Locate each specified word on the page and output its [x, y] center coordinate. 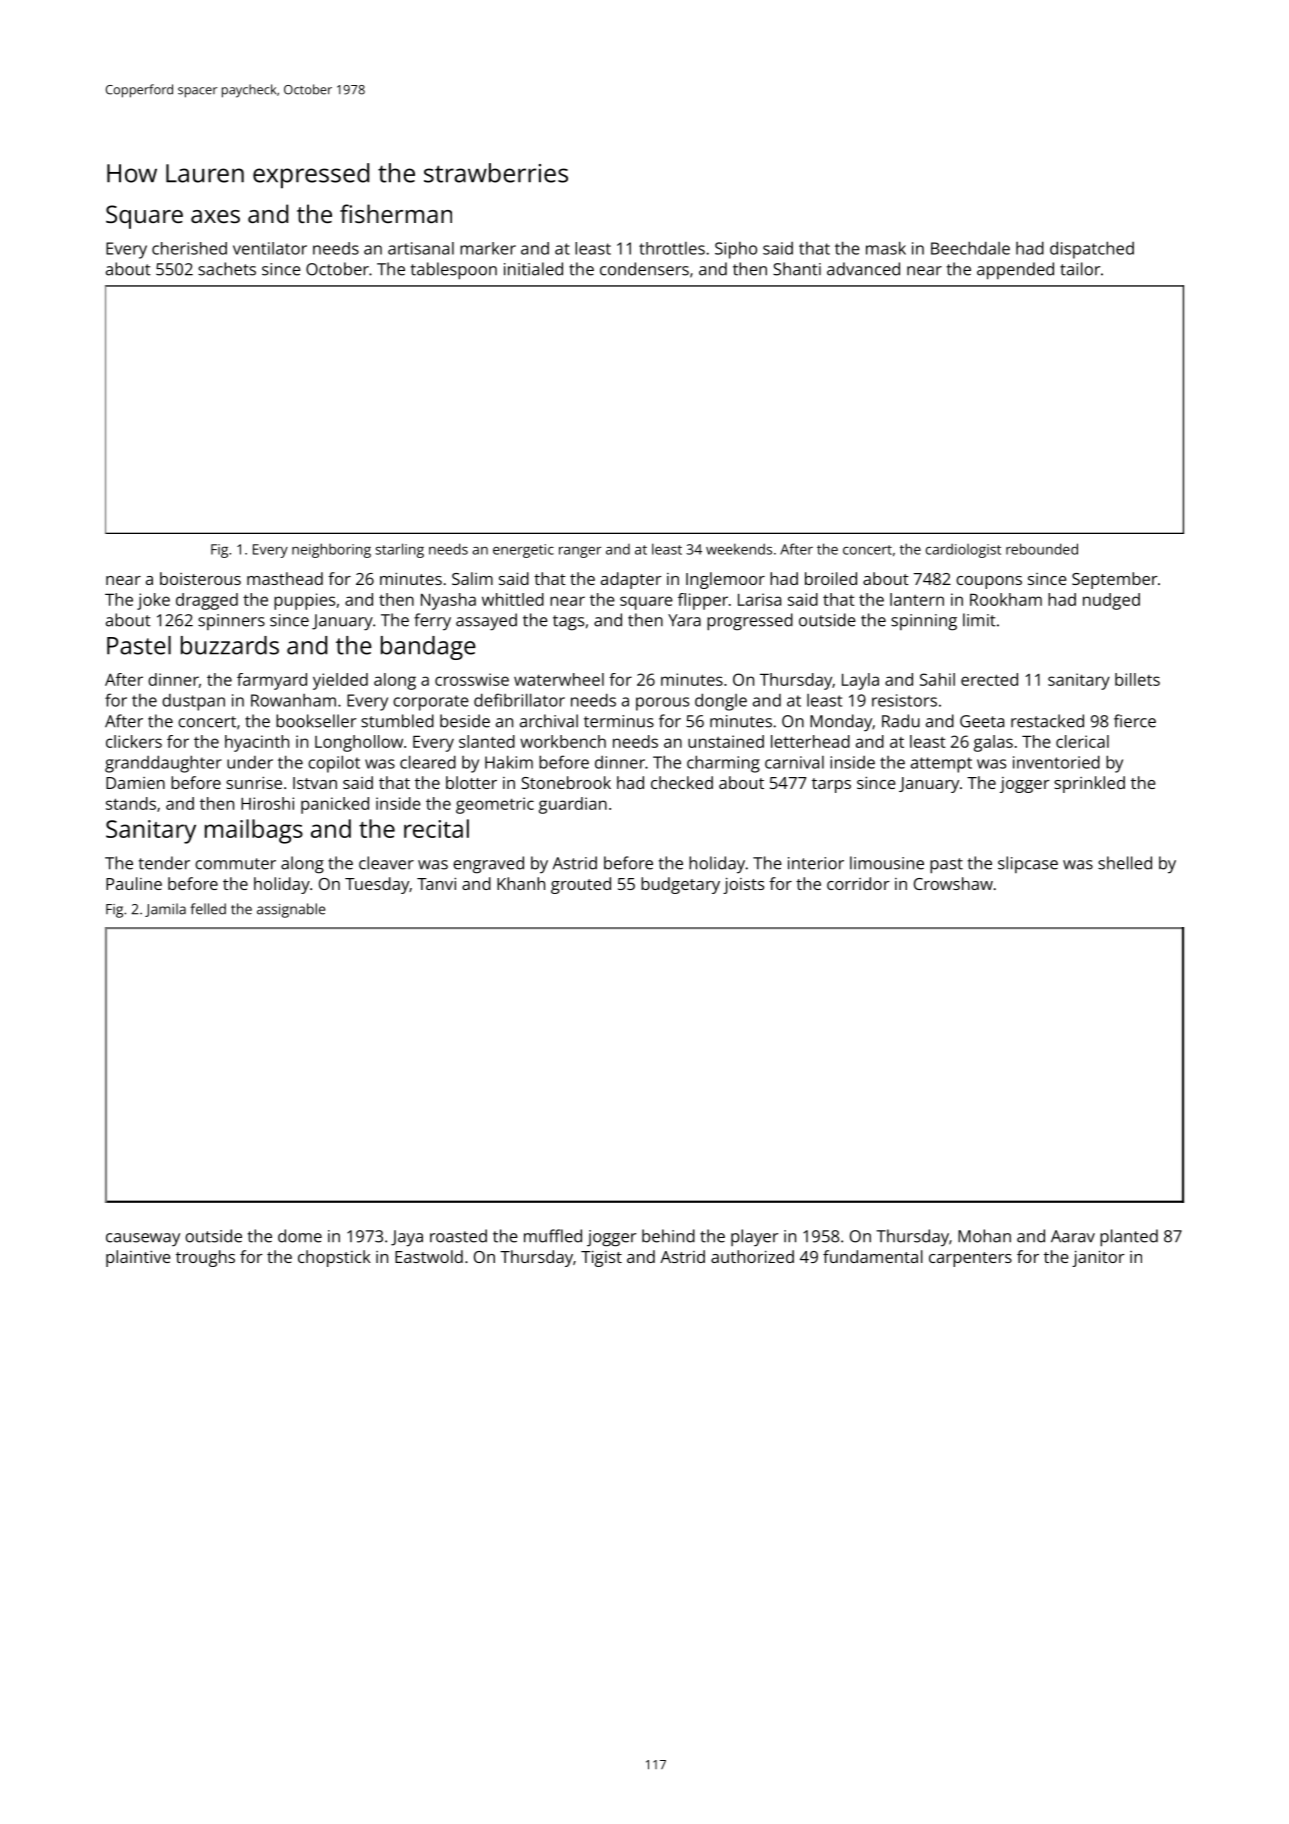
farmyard [272, 681]
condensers [644, 269]
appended [1015, 271]
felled [208, 909]
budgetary [680, 885]
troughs [205, 1258]
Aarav [1073, 1236]
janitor [1098, 1258]
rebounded [1042, 549]
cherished [189, 248]
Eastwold [429, 1256]
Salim [472, 578]
